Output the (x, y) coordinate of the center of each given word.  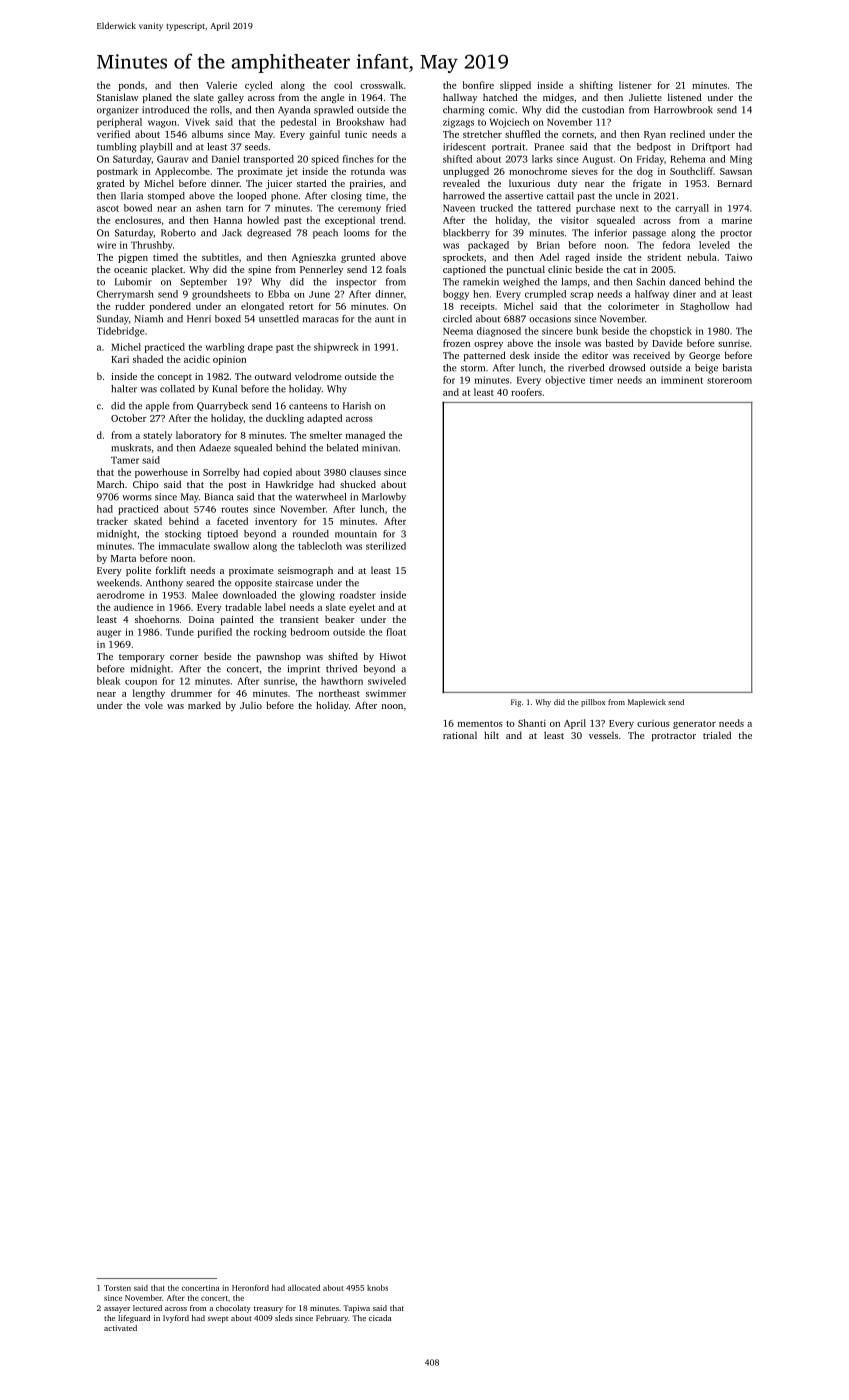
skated (148, 521)
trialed (717, 735)
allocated (304, 1288)
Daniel (226, 159)
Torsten (117, 1288)
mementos (480, 724)
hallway (460, 98)
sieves (585, 171)
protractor (674, 737)
